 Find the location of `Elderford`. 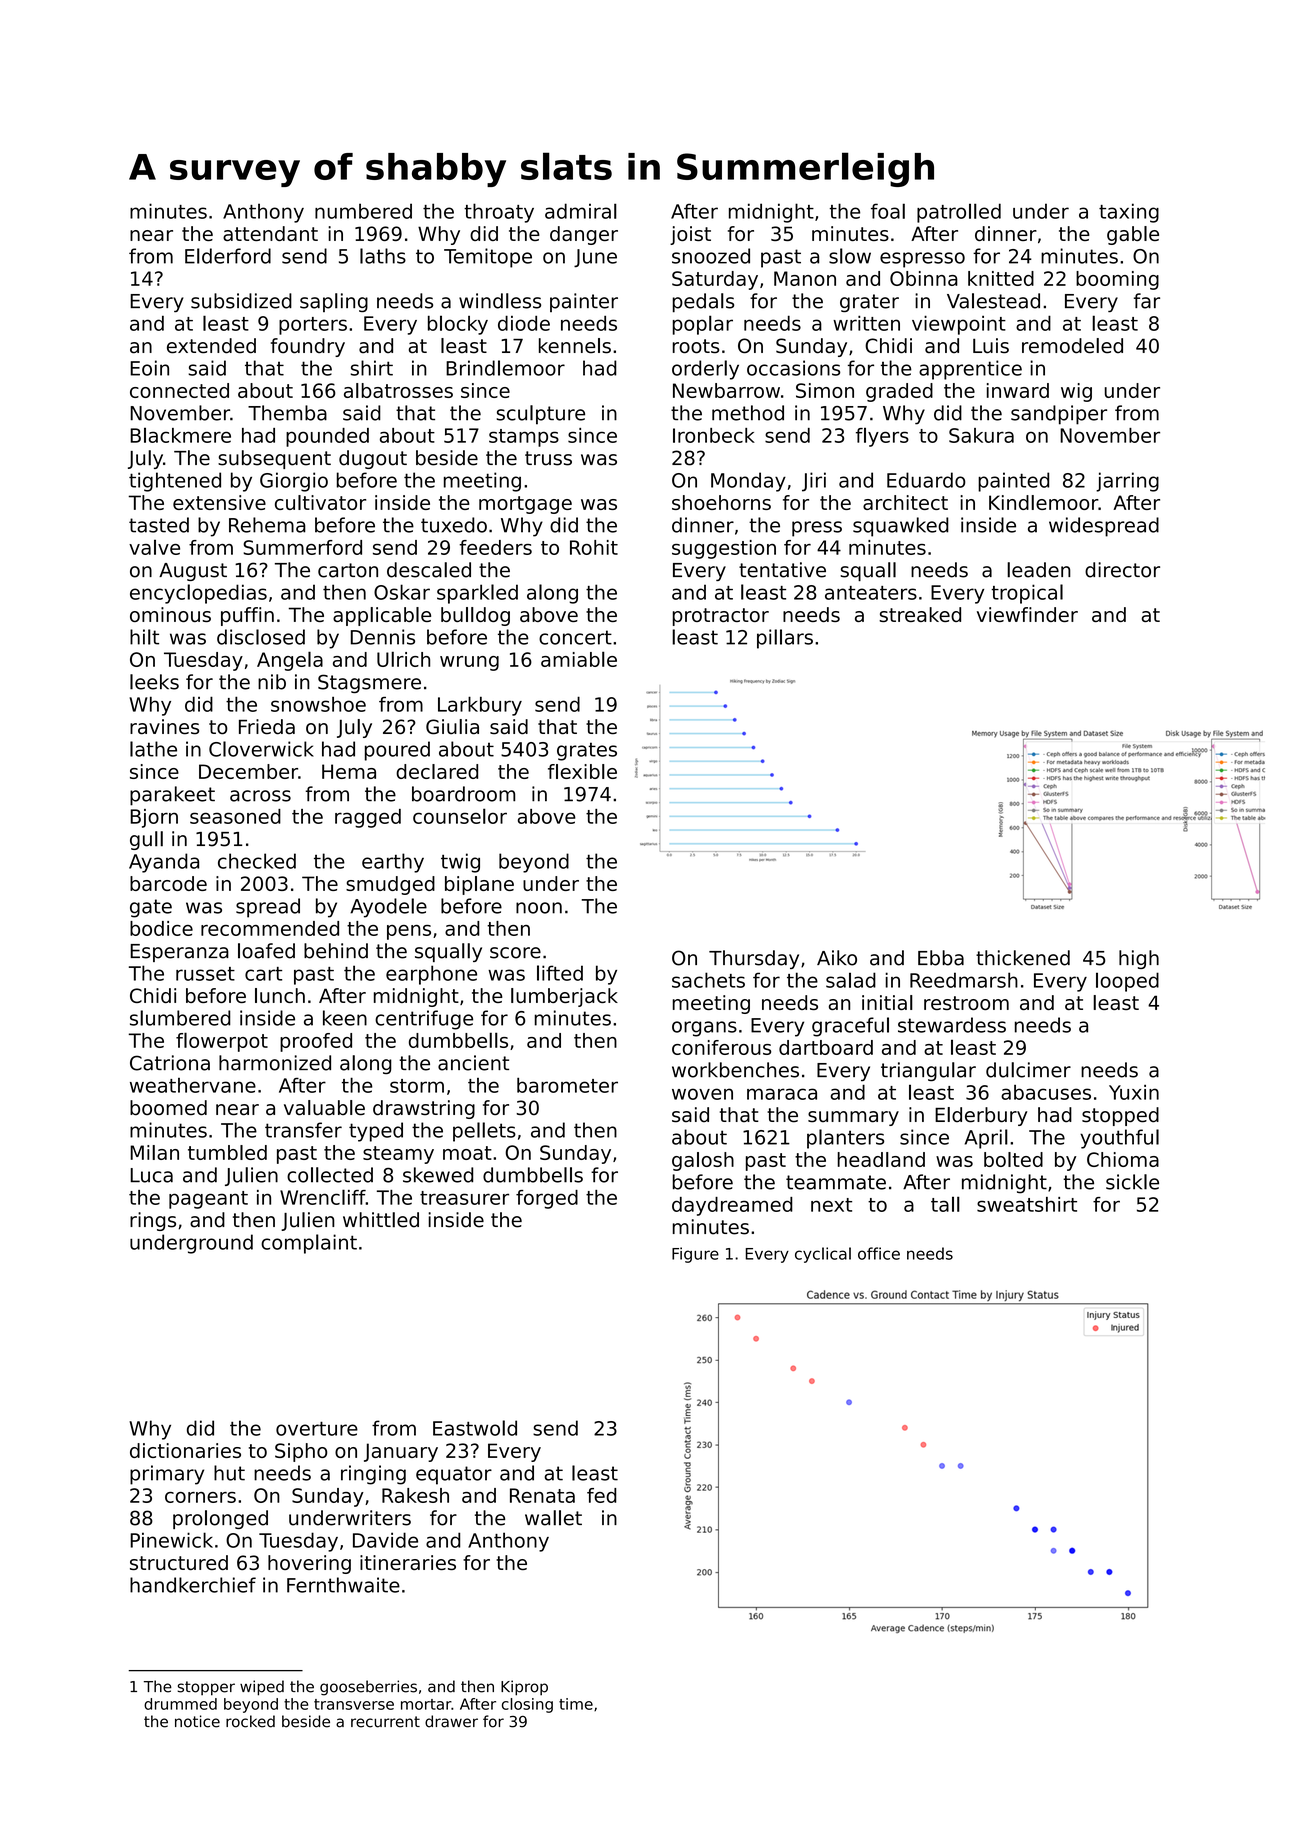

Elderford is located at coordinates (228, 256).
